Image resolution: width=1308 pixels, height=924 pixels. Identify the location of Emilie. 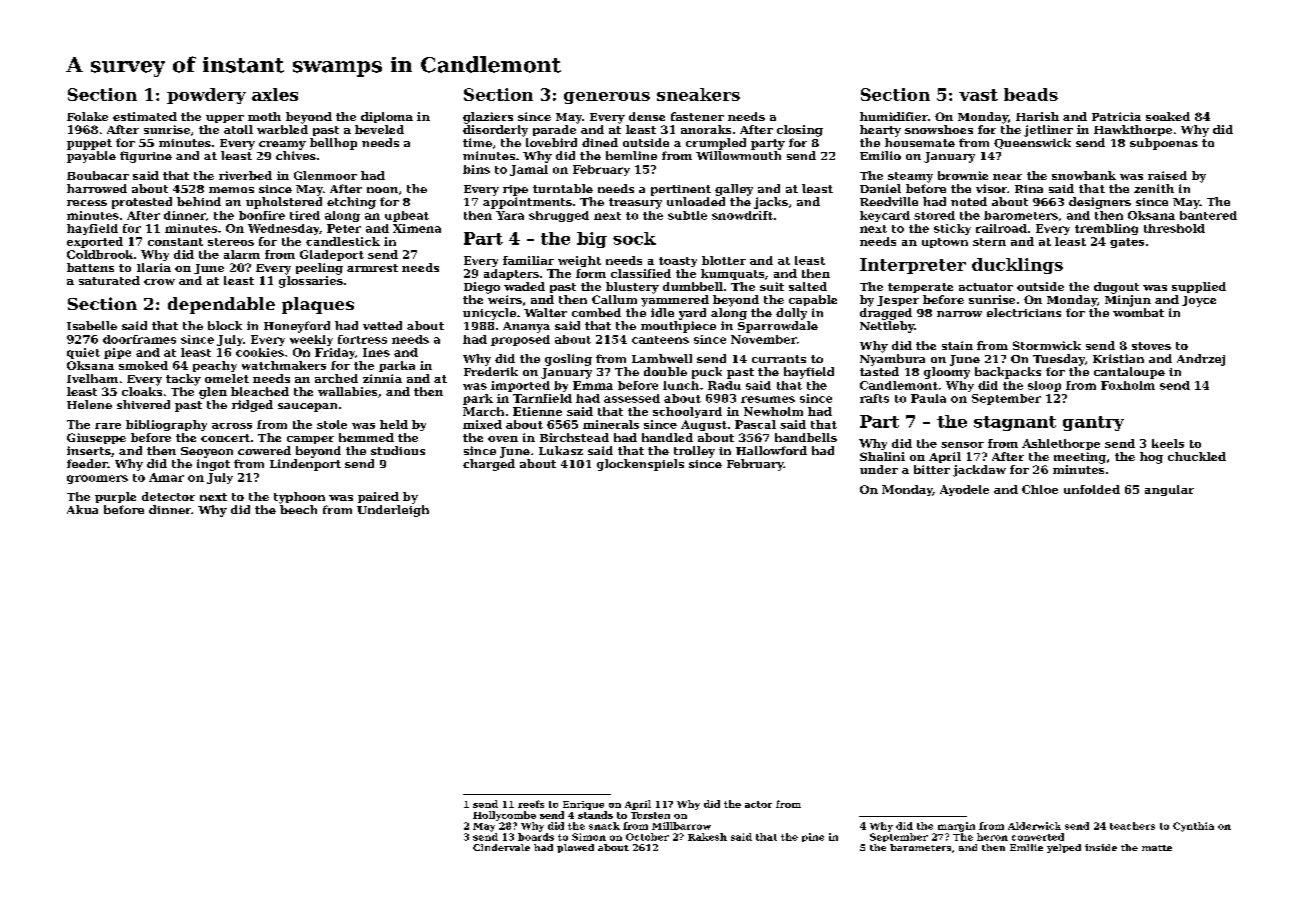
(1026, 847).
